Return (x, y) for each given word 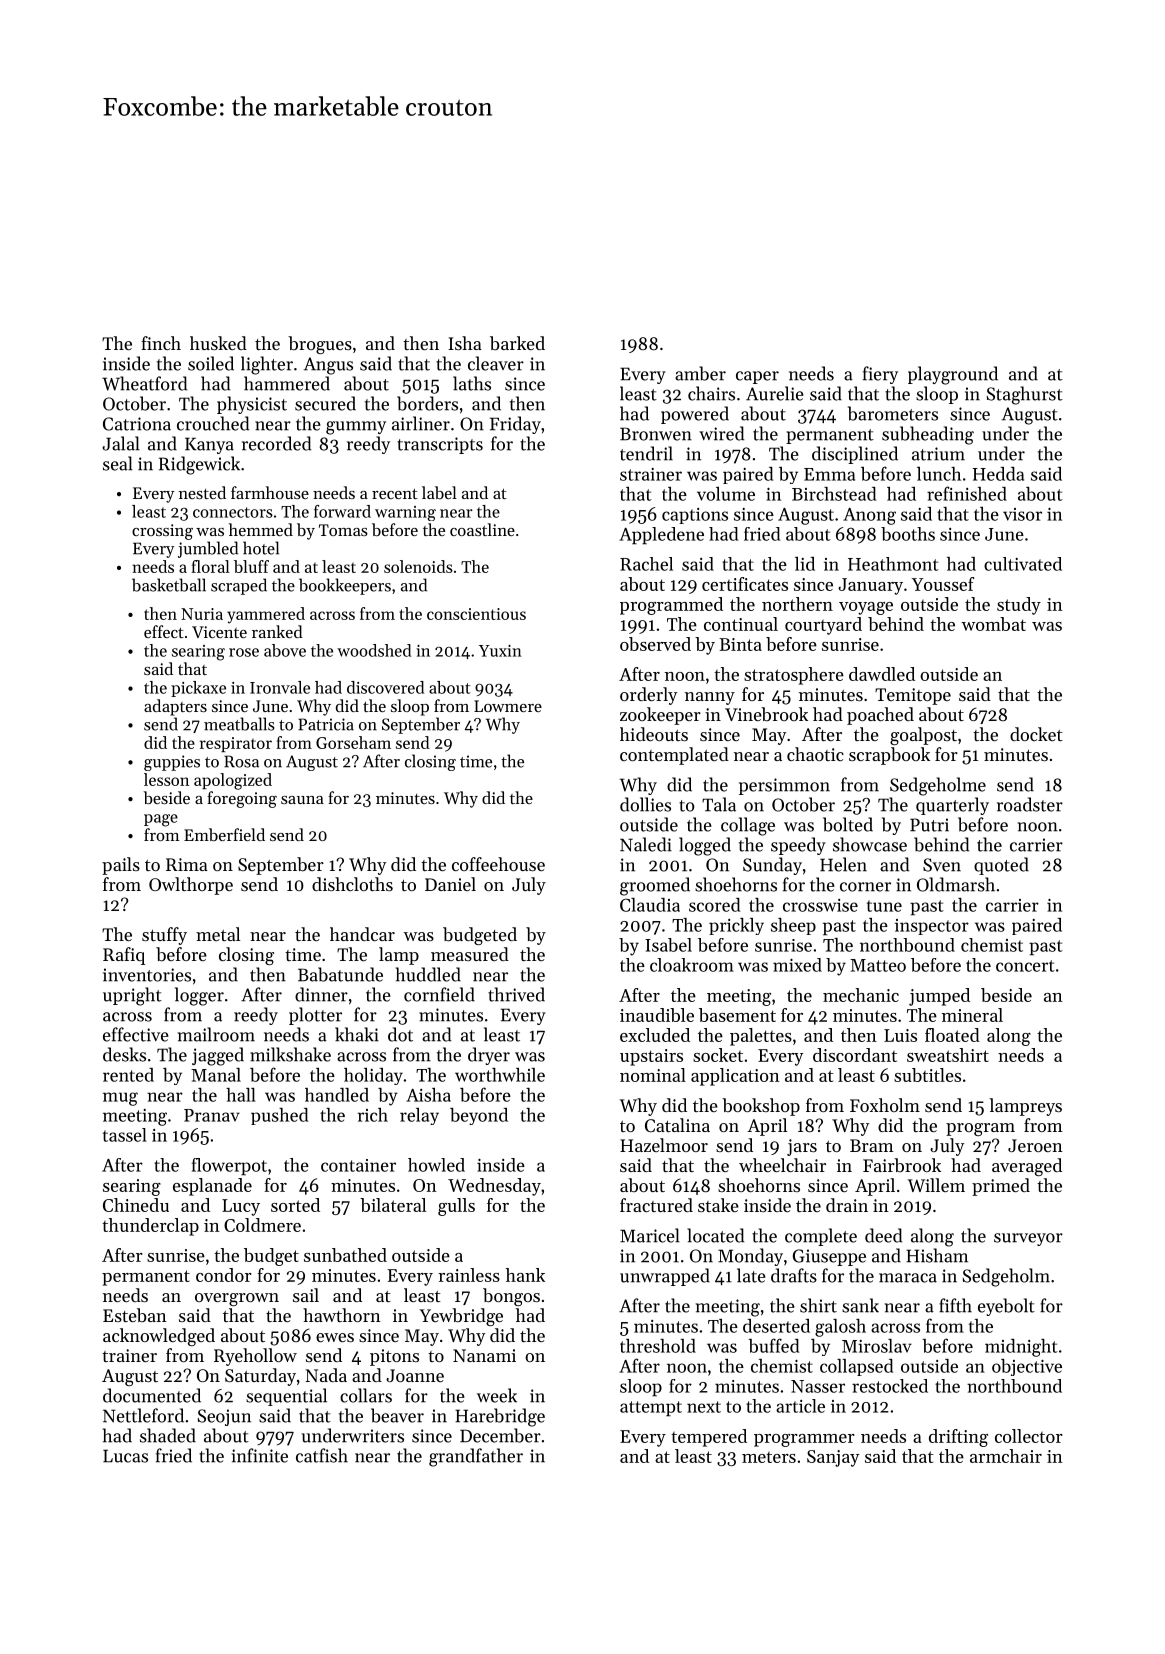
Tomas (343, 530)
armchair (1006, 1456)
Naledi (646, 844)
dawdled (882, 674)
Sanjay (833, 1458)
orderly (648, 696)
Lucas (125, 1456)
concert (1025, 966)
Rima (187, 864)
